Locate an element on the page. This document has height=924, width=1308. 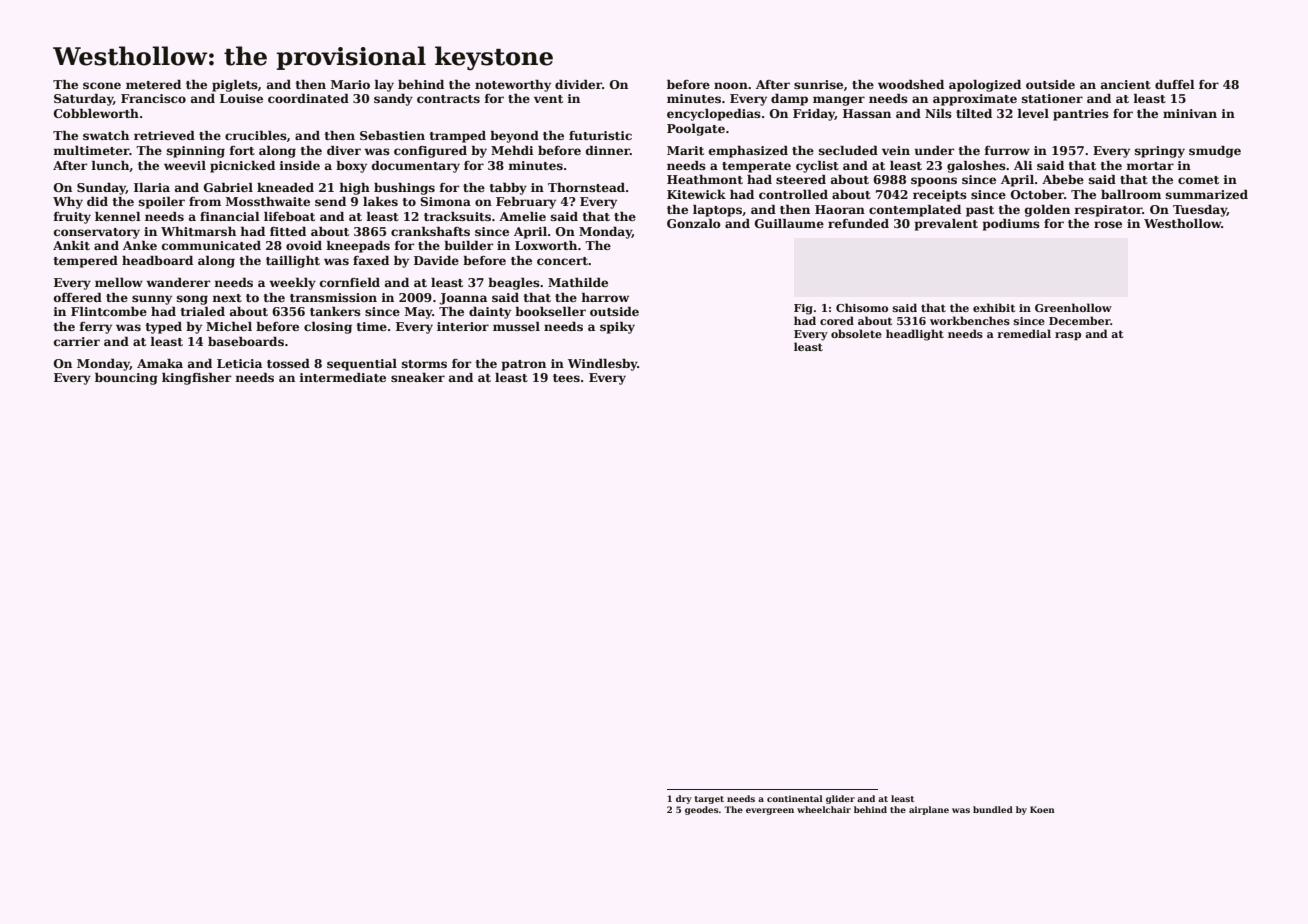
harrow is located at coordinates (605, 297).
